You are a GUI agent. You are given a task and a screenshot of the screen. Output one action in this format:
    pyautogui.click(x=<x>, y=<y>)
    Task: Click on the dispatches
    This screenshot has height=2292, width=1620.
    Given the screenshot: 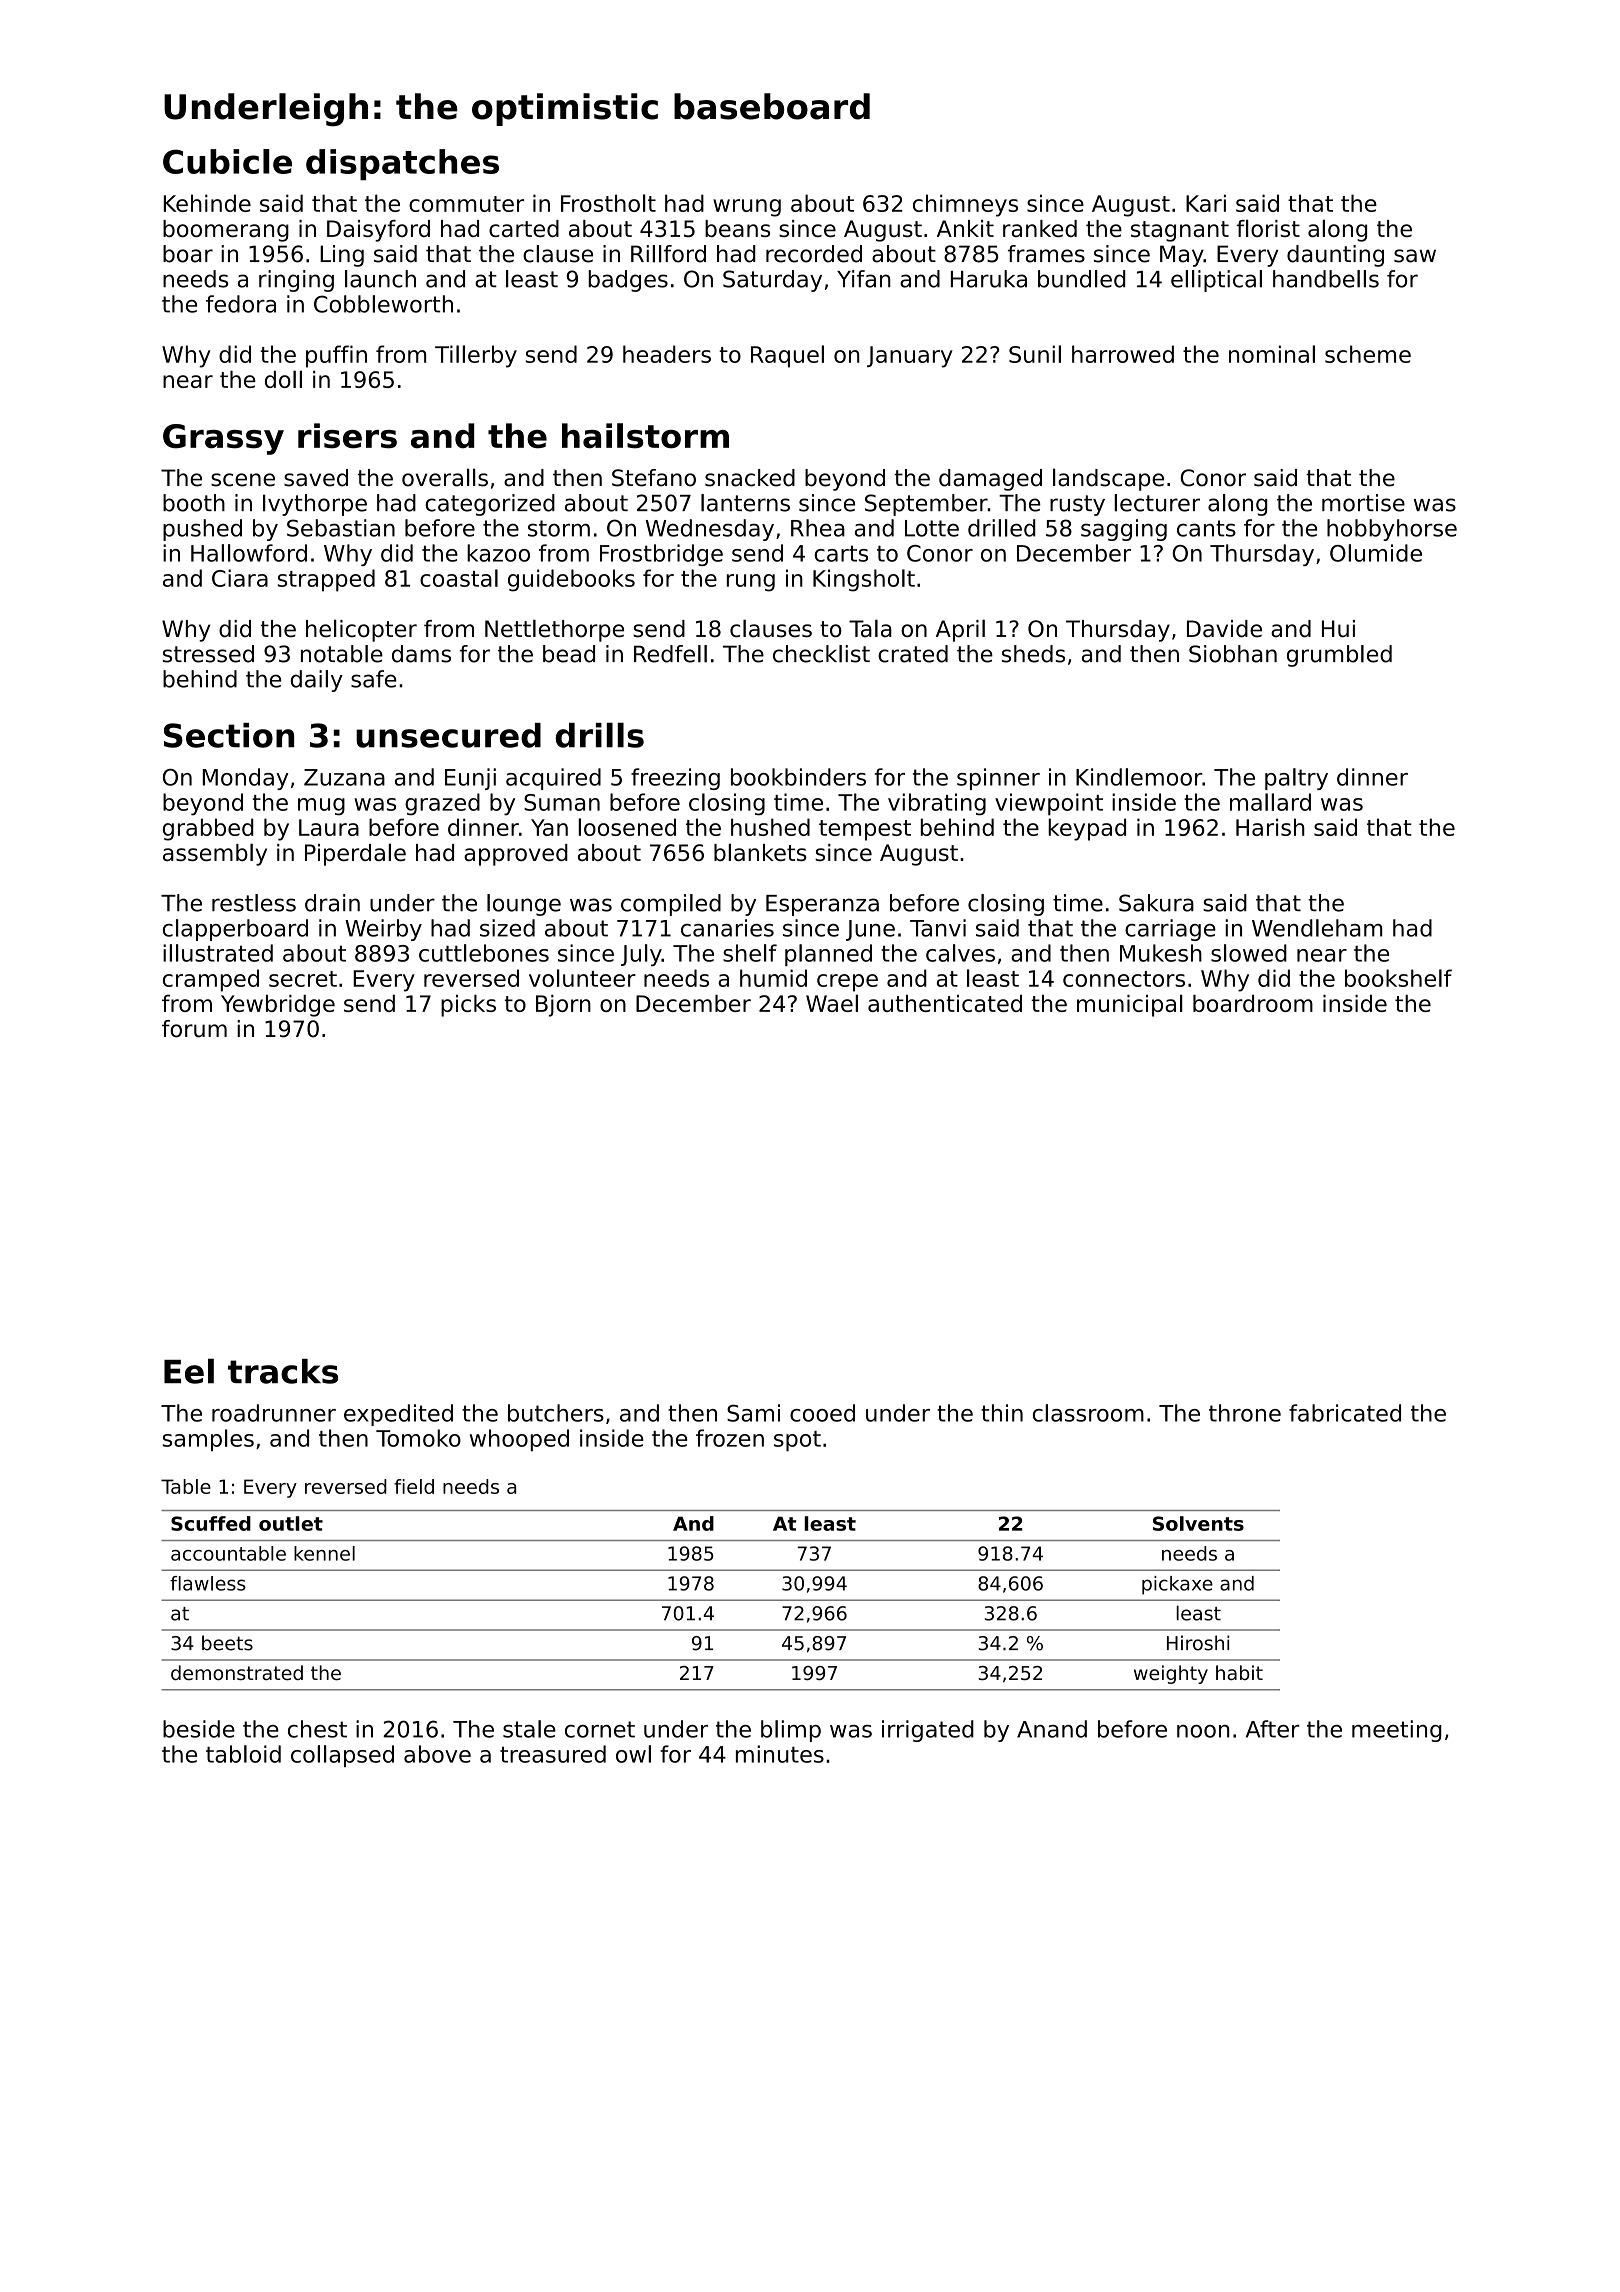 What is the action you would take?
    pyautogui.click(x=402, y=164)
